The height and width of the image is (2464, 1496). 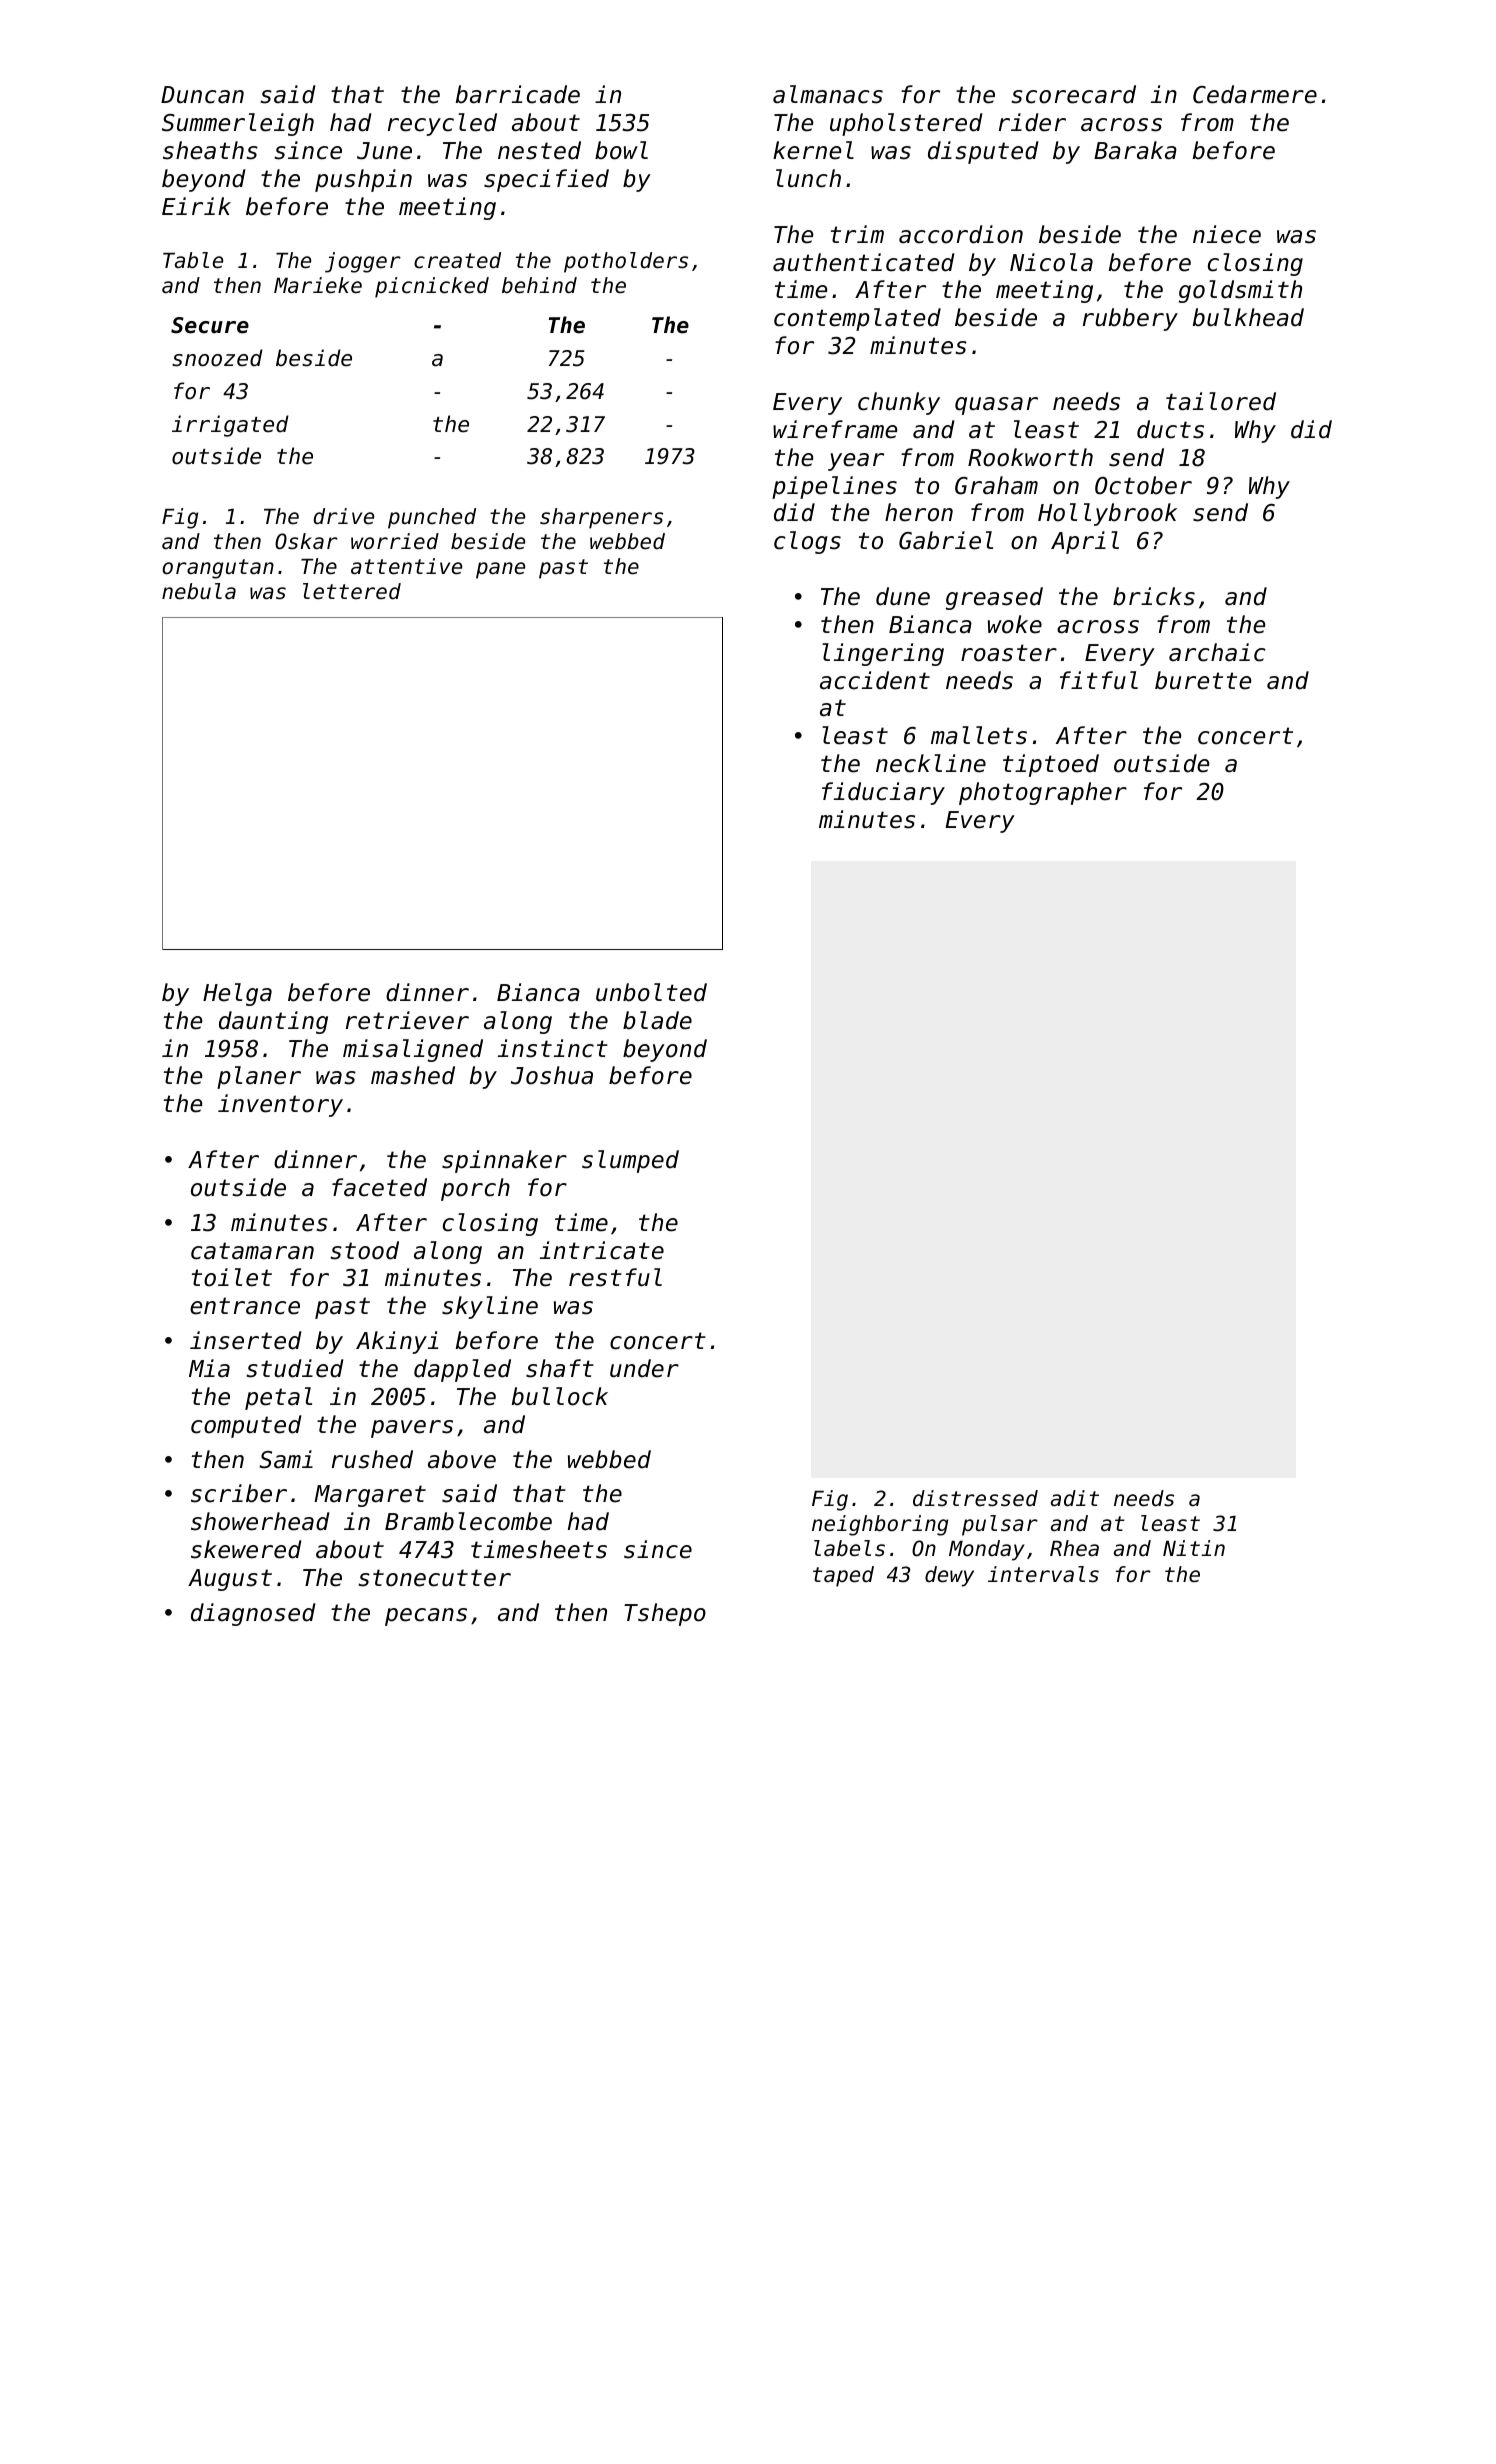 I want to click on niece, so click(x=1227, y=234).
